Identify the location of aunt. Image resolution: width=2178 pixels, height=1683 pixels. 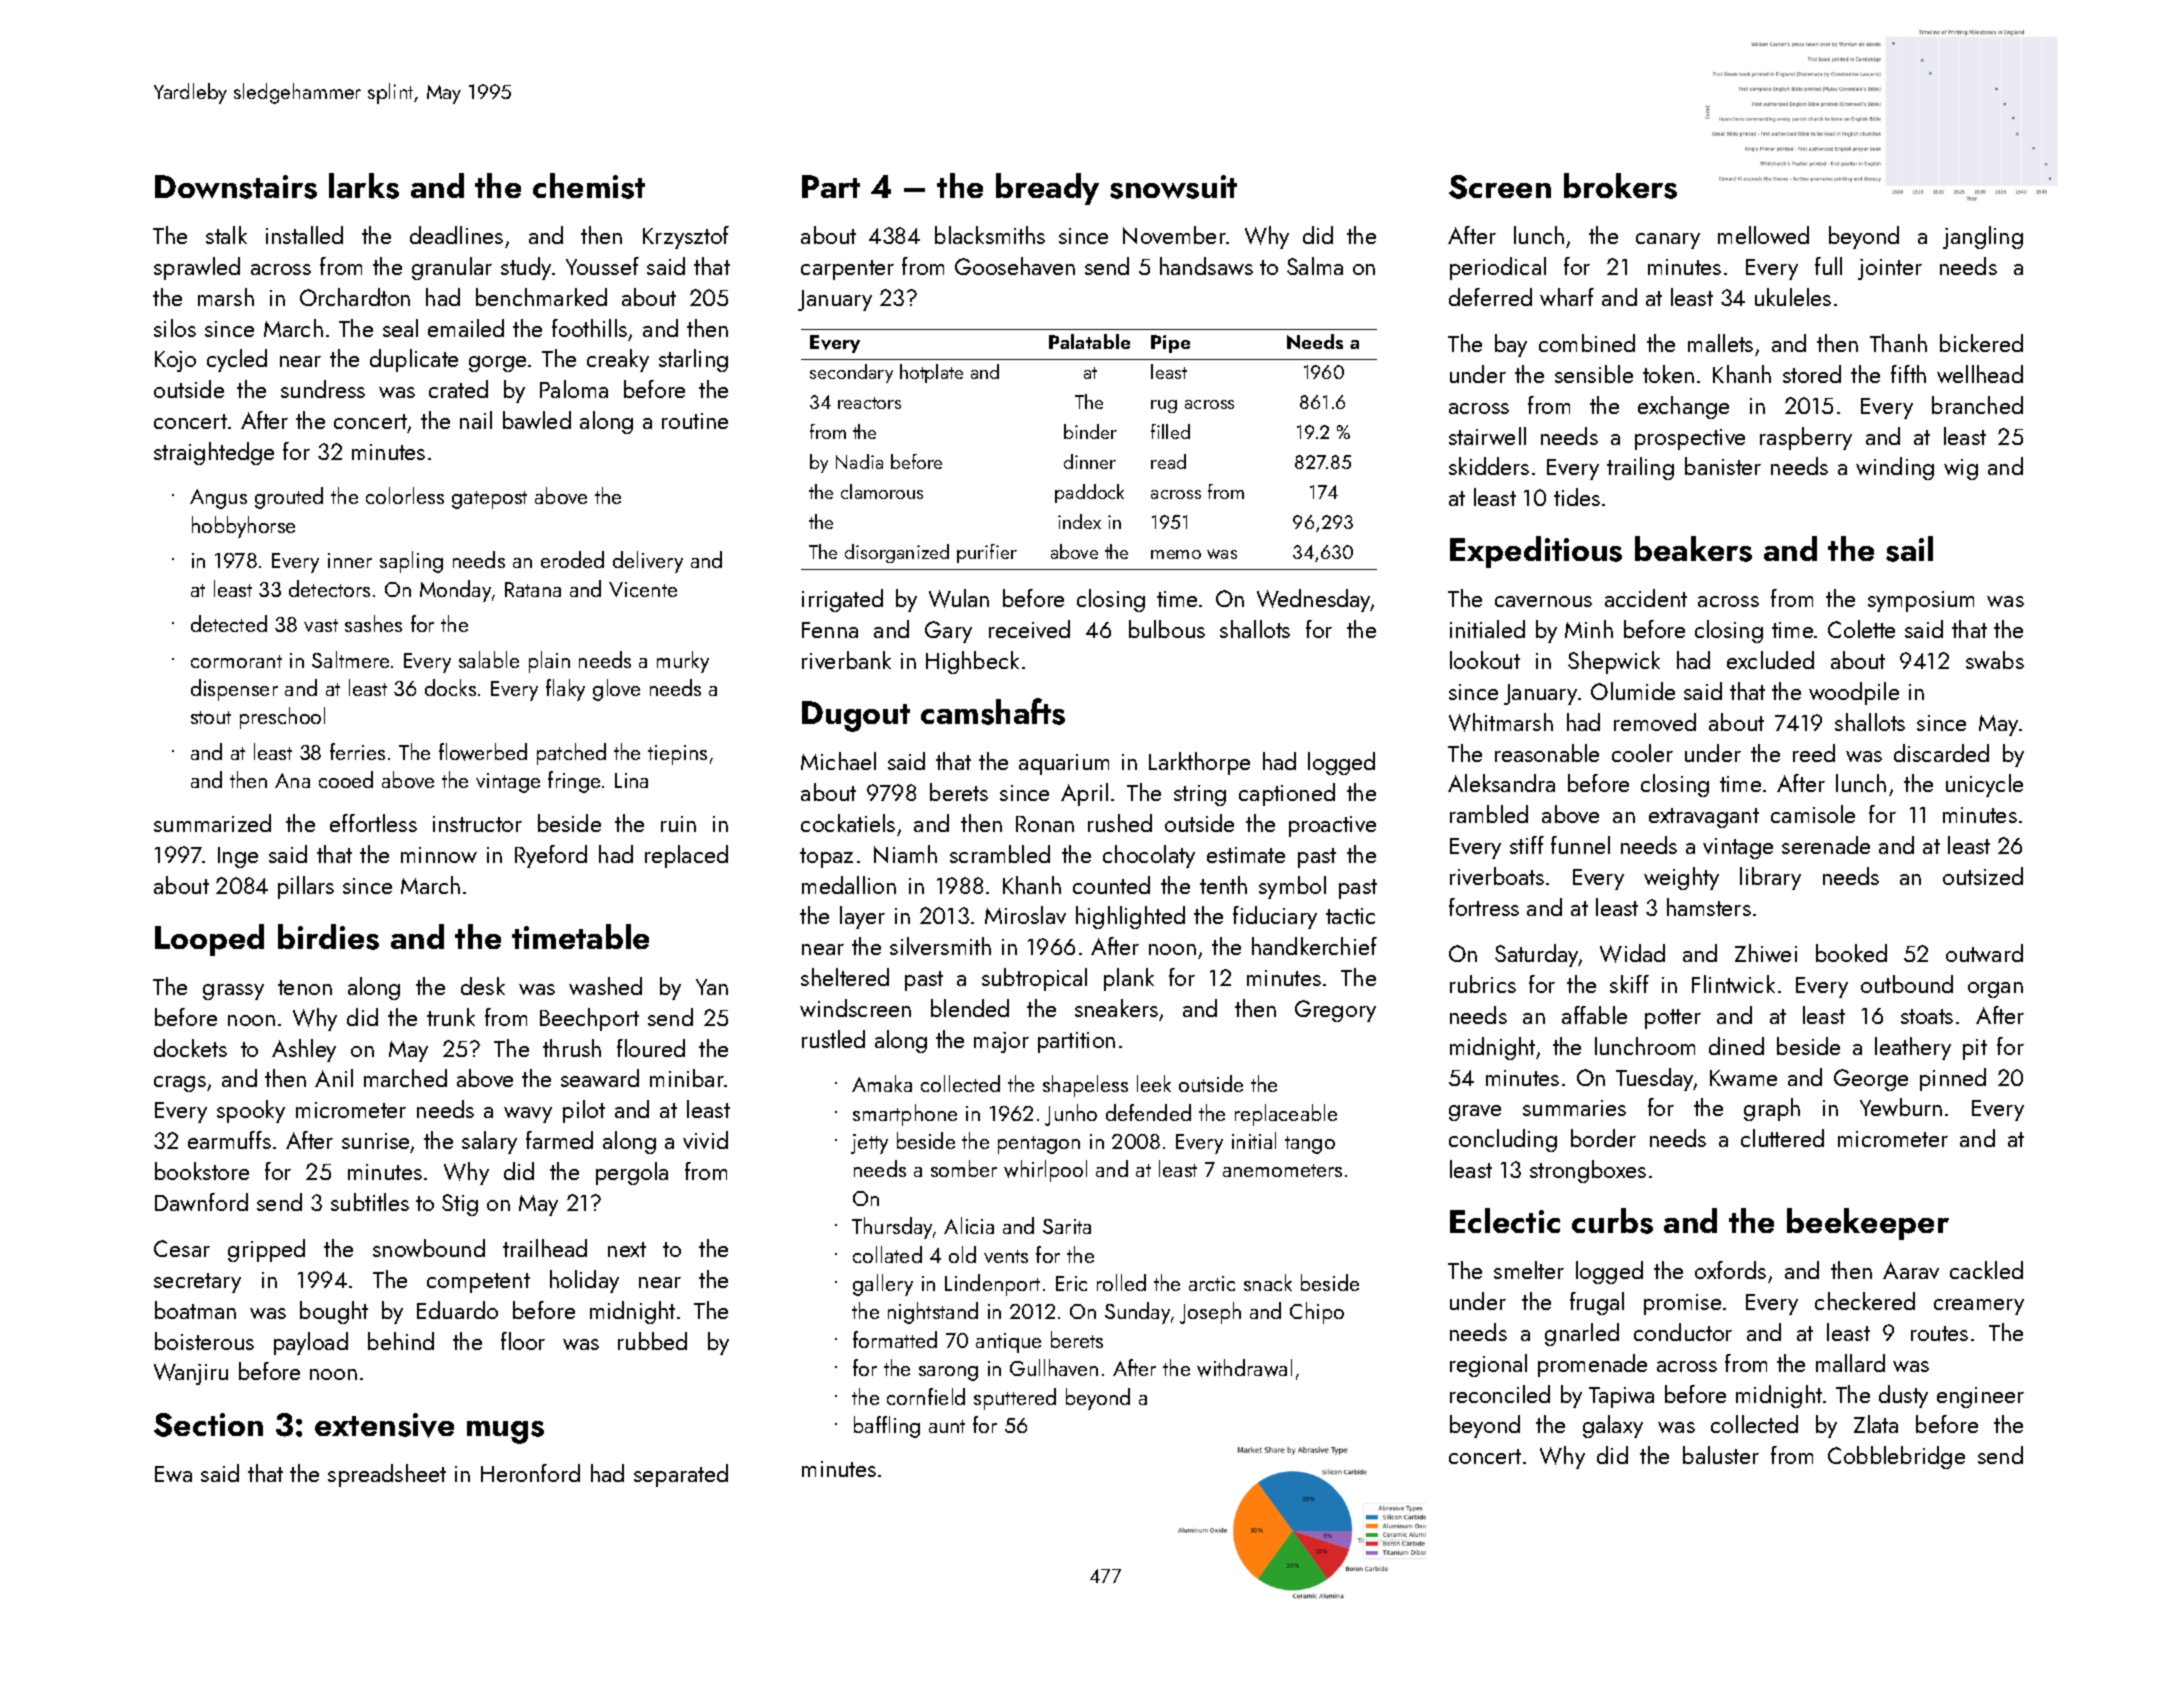
(947, 1426).
